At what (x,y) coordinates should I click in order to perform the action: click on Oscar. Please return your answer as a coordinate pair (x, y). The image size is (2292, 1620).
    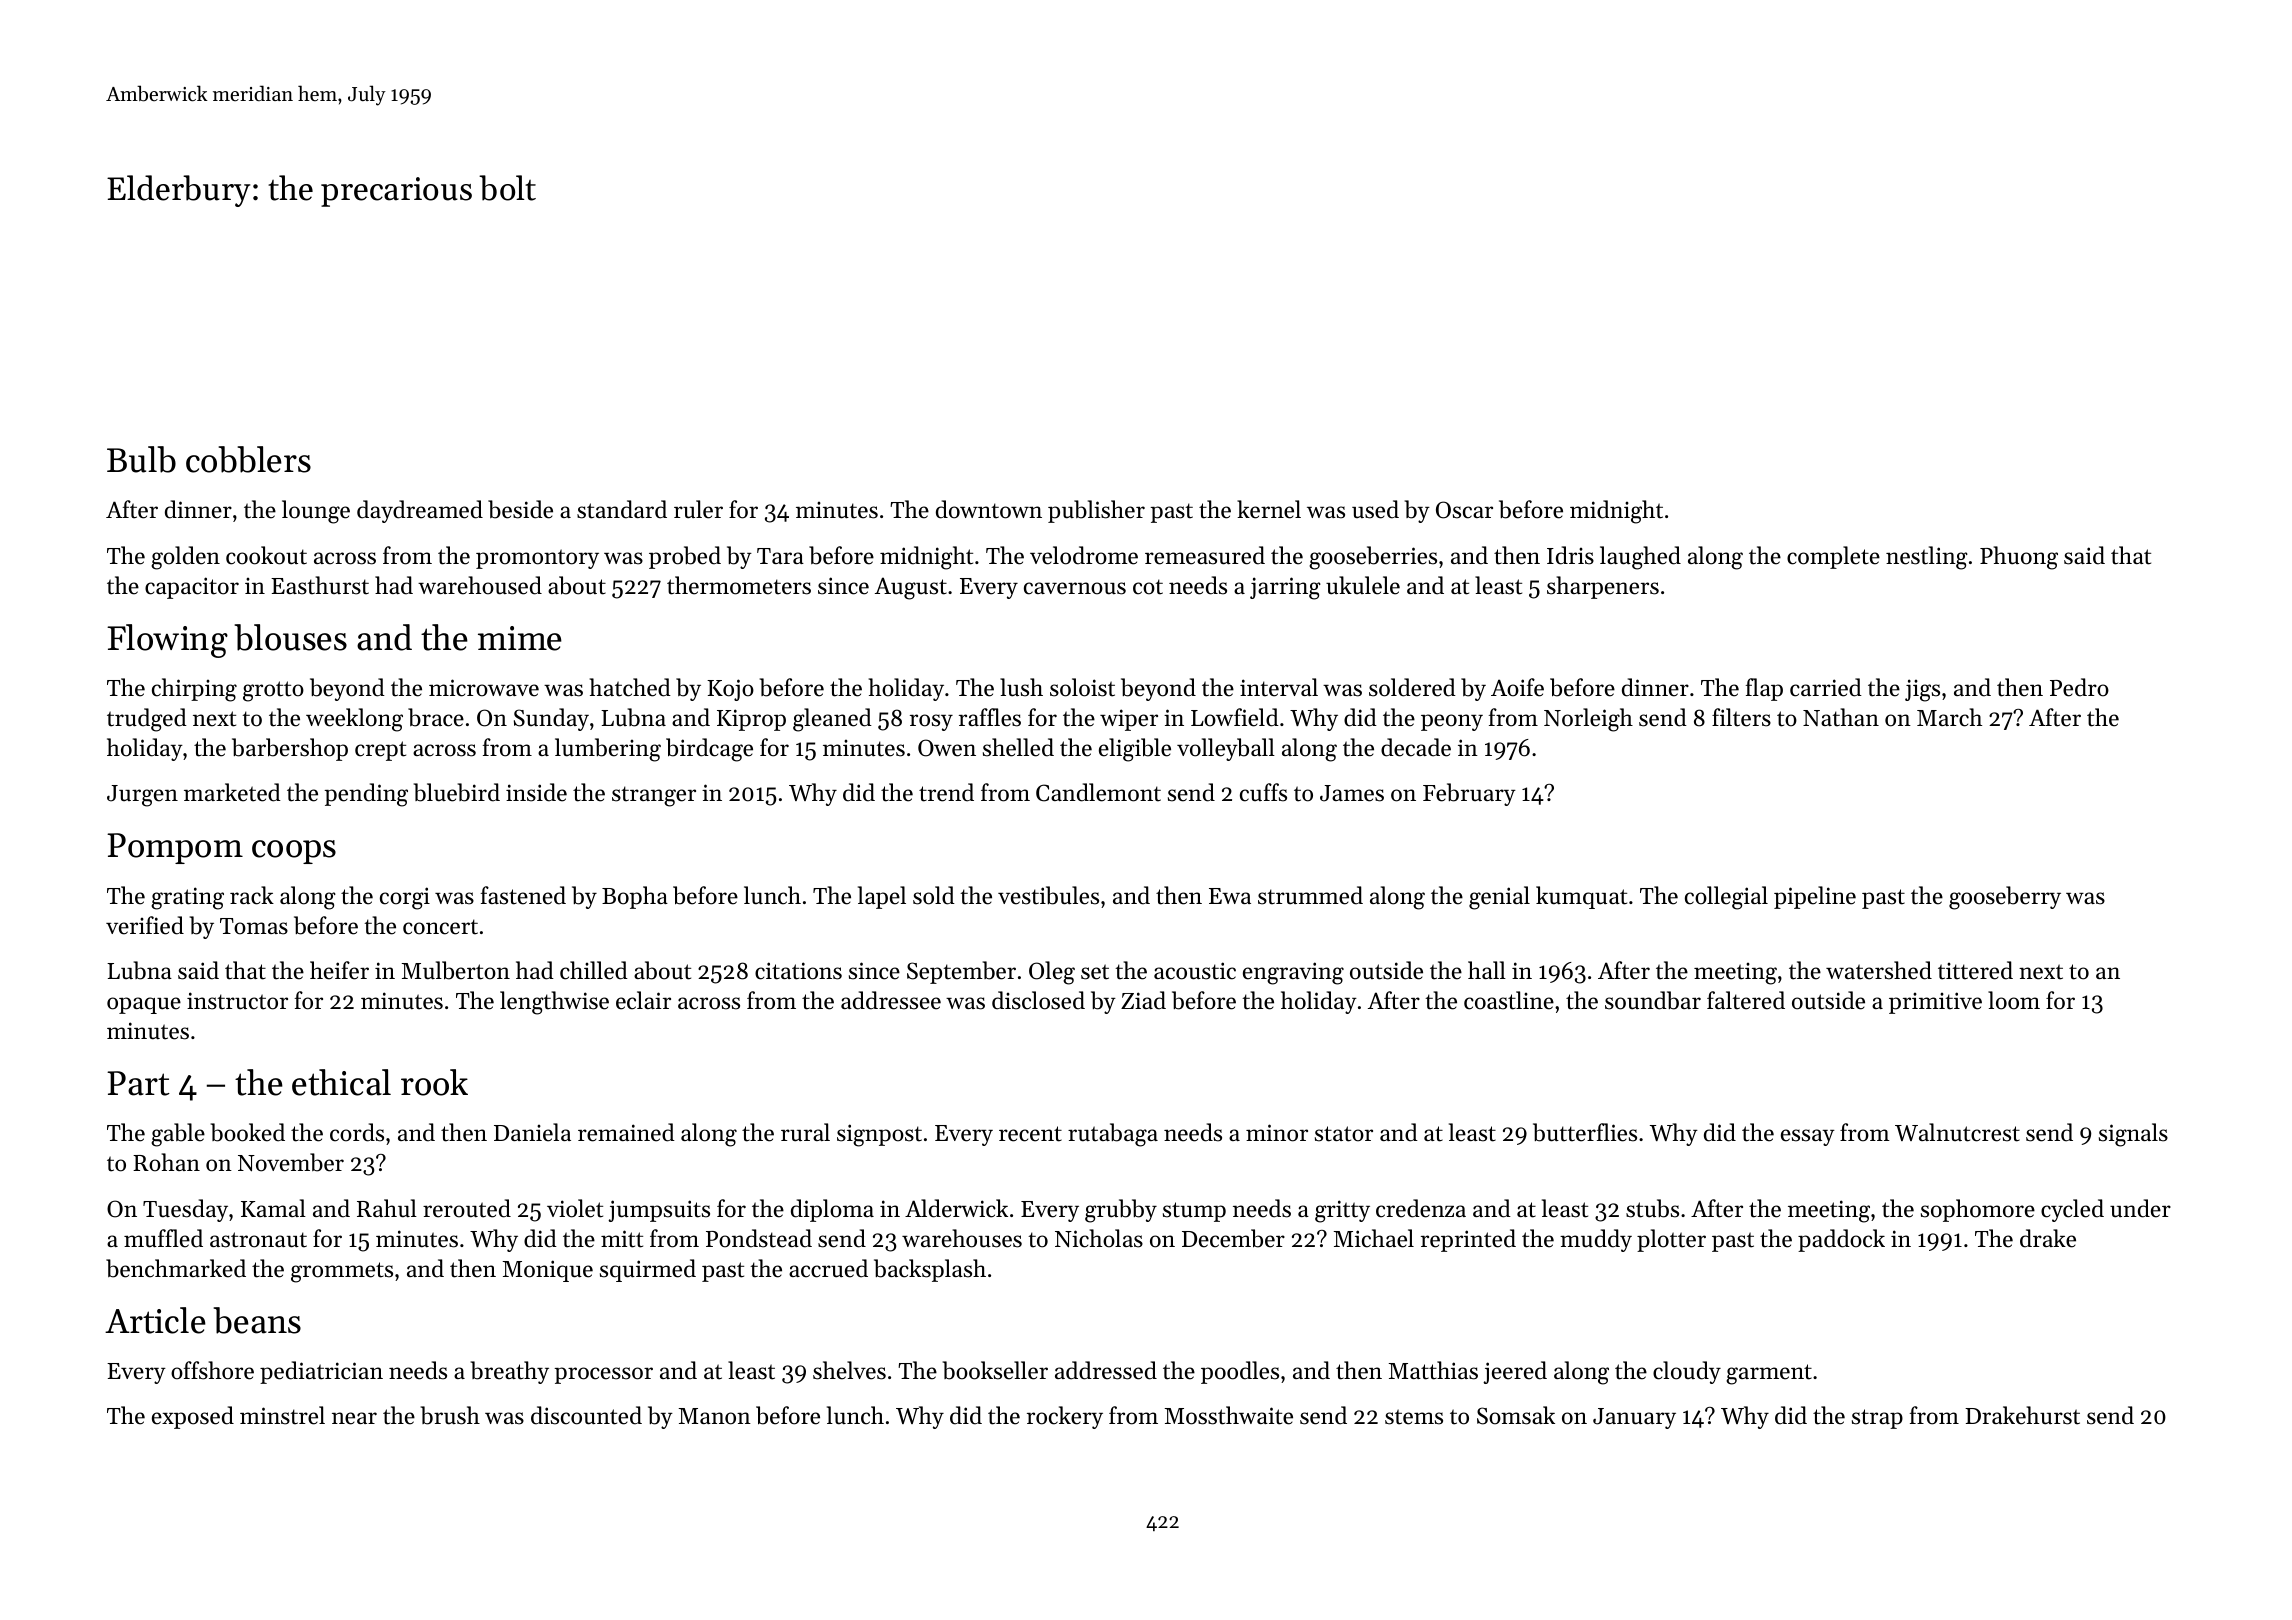
    Looking at the image, I should click on (1464, 510).
